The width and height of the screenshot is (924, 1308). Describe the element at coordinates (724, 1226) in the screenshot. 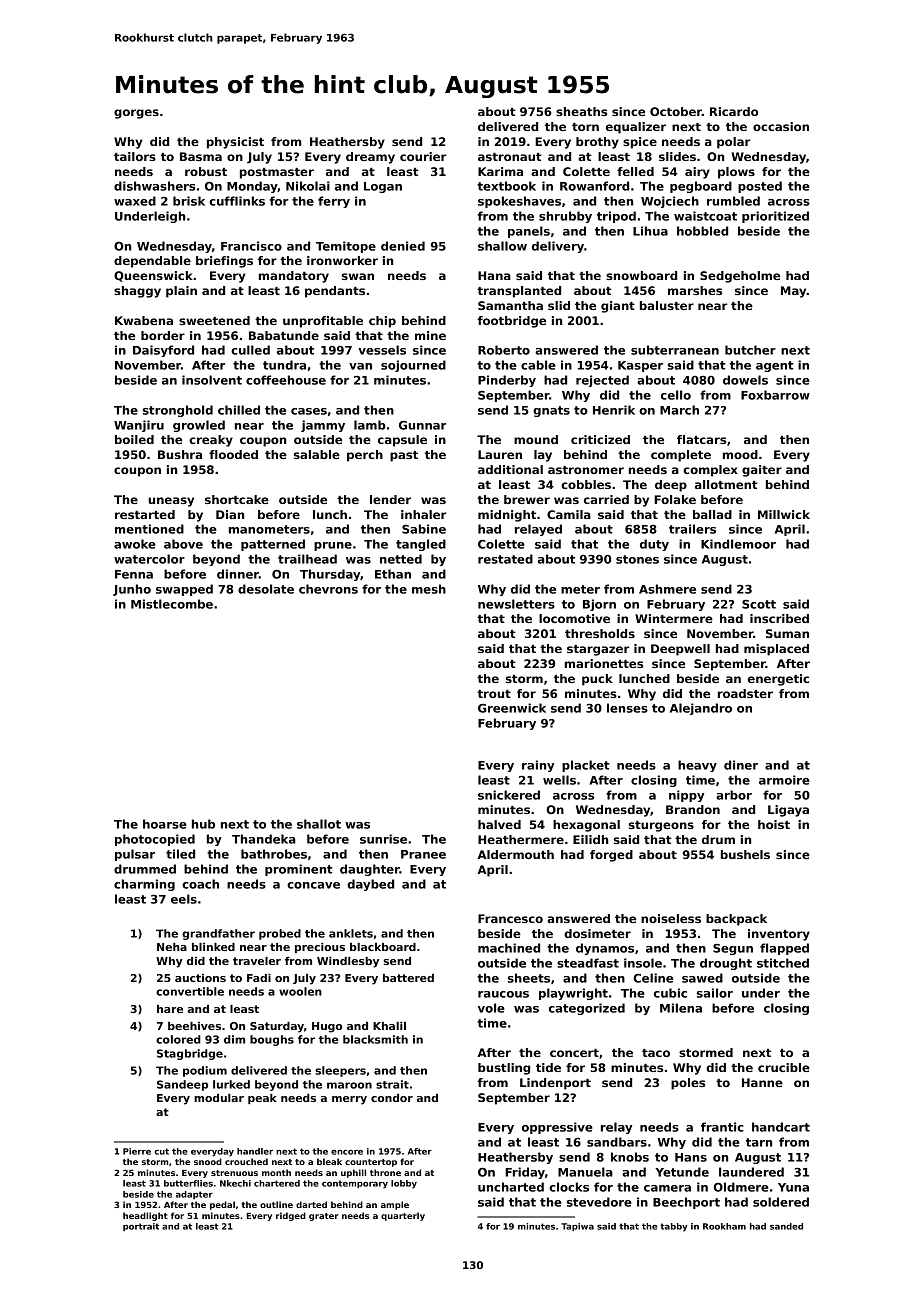

I see `Rookham` at that location.
